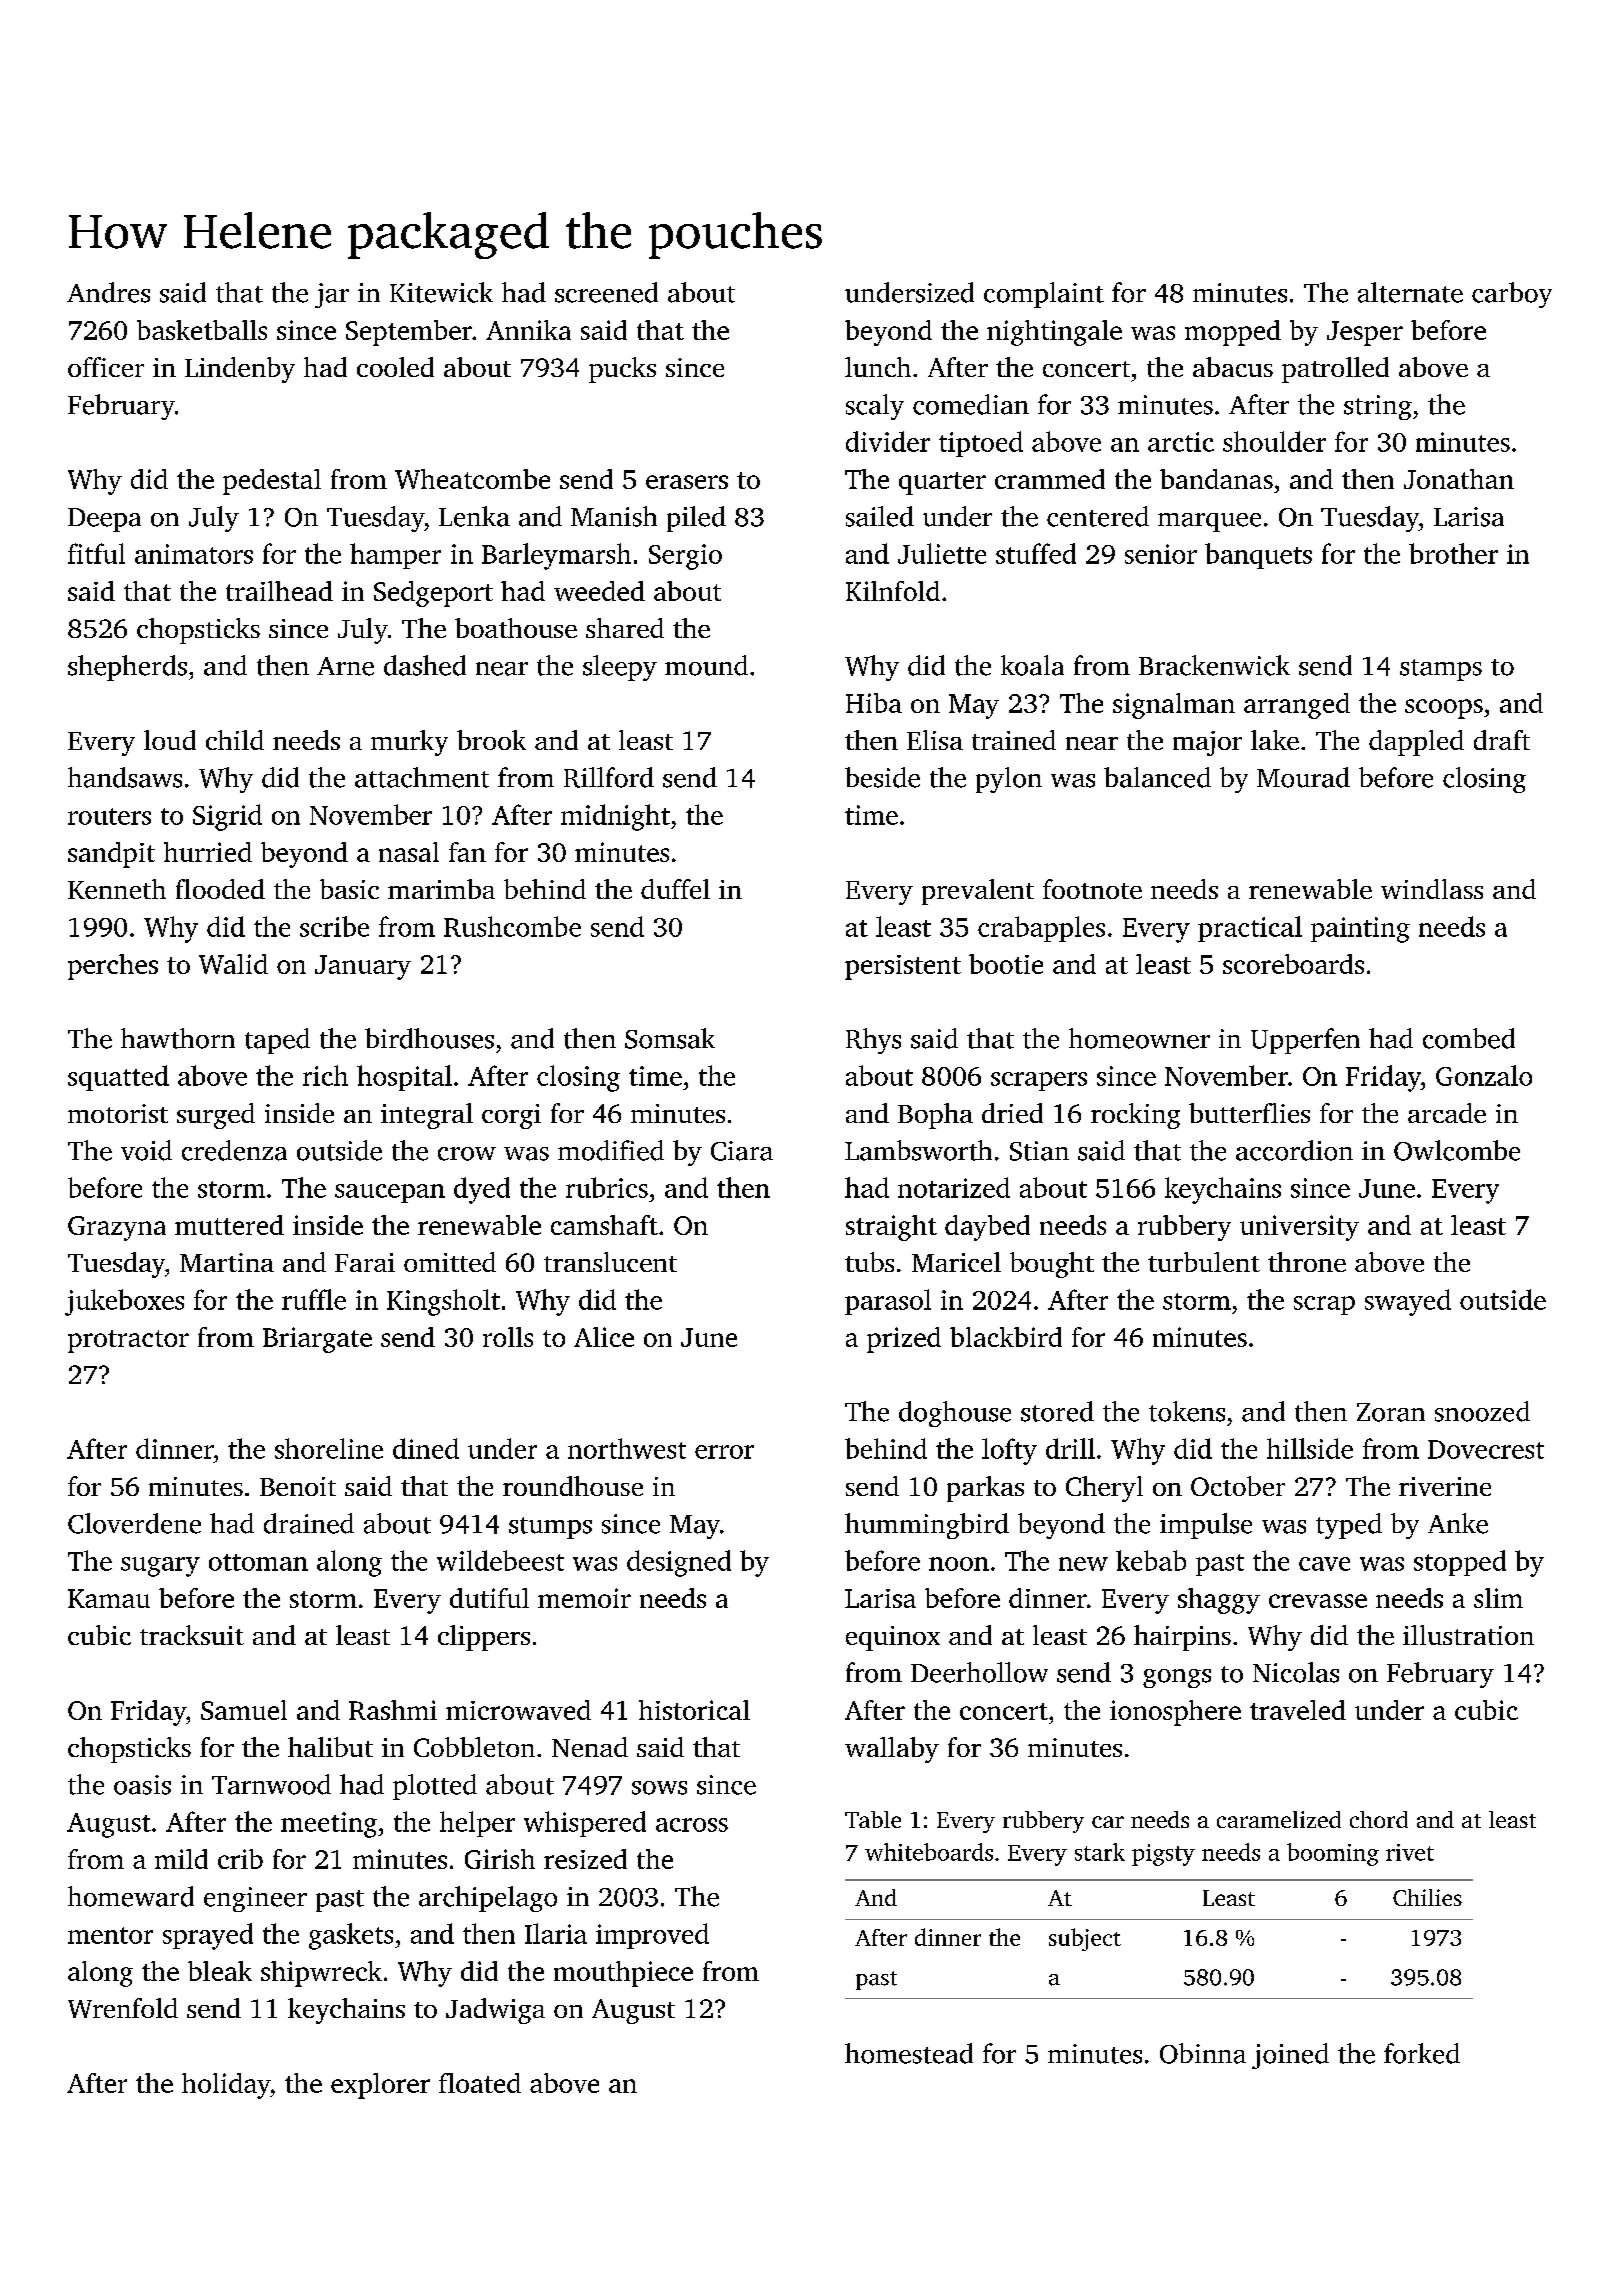 This page has width=1620, height=2292. Describe the element at coordinates (873, 1041) in the page. I see `Rhys` at that location.
